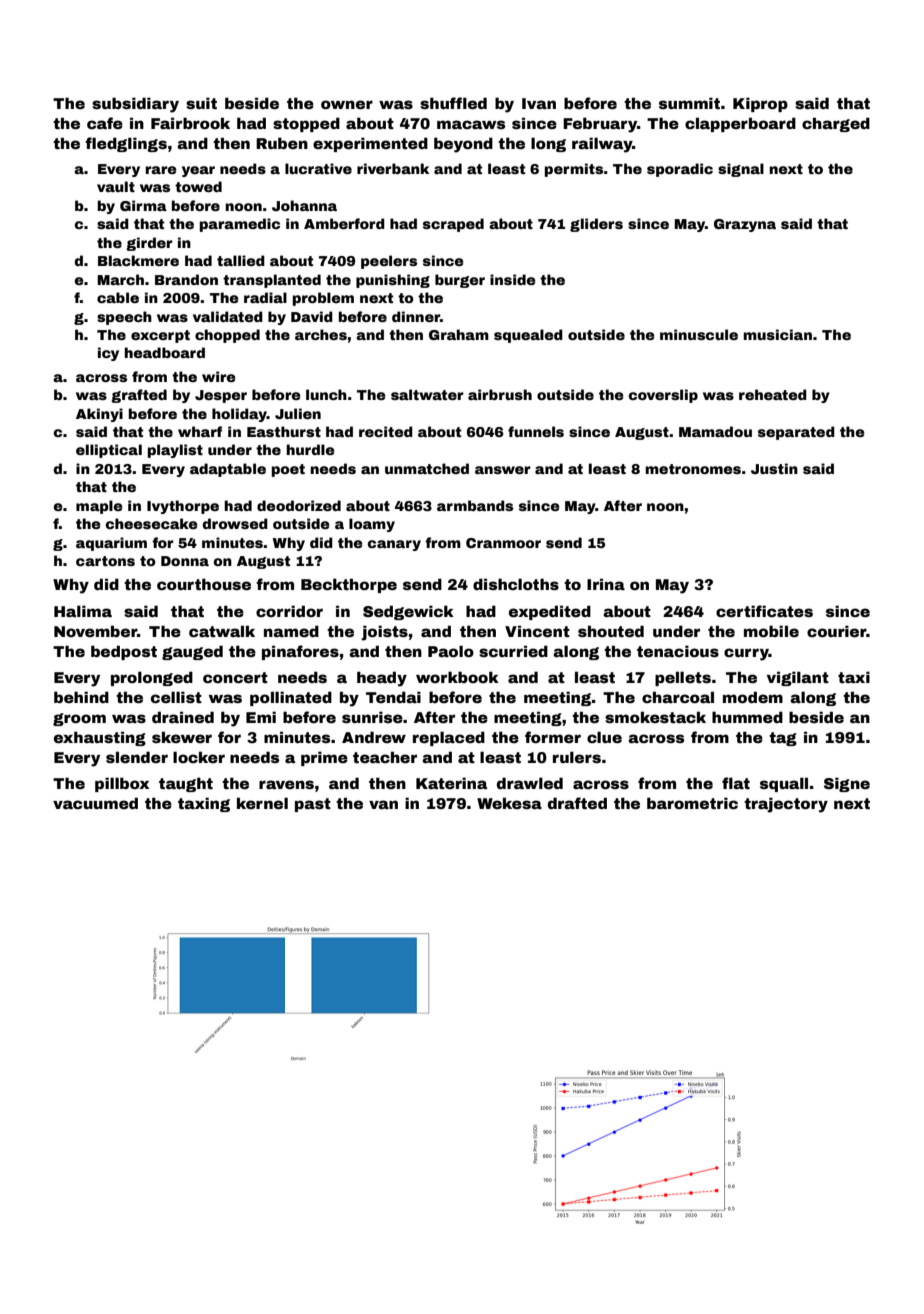 The image size is (924, 1314). I want to click on metronomes, so click(693, 469).
